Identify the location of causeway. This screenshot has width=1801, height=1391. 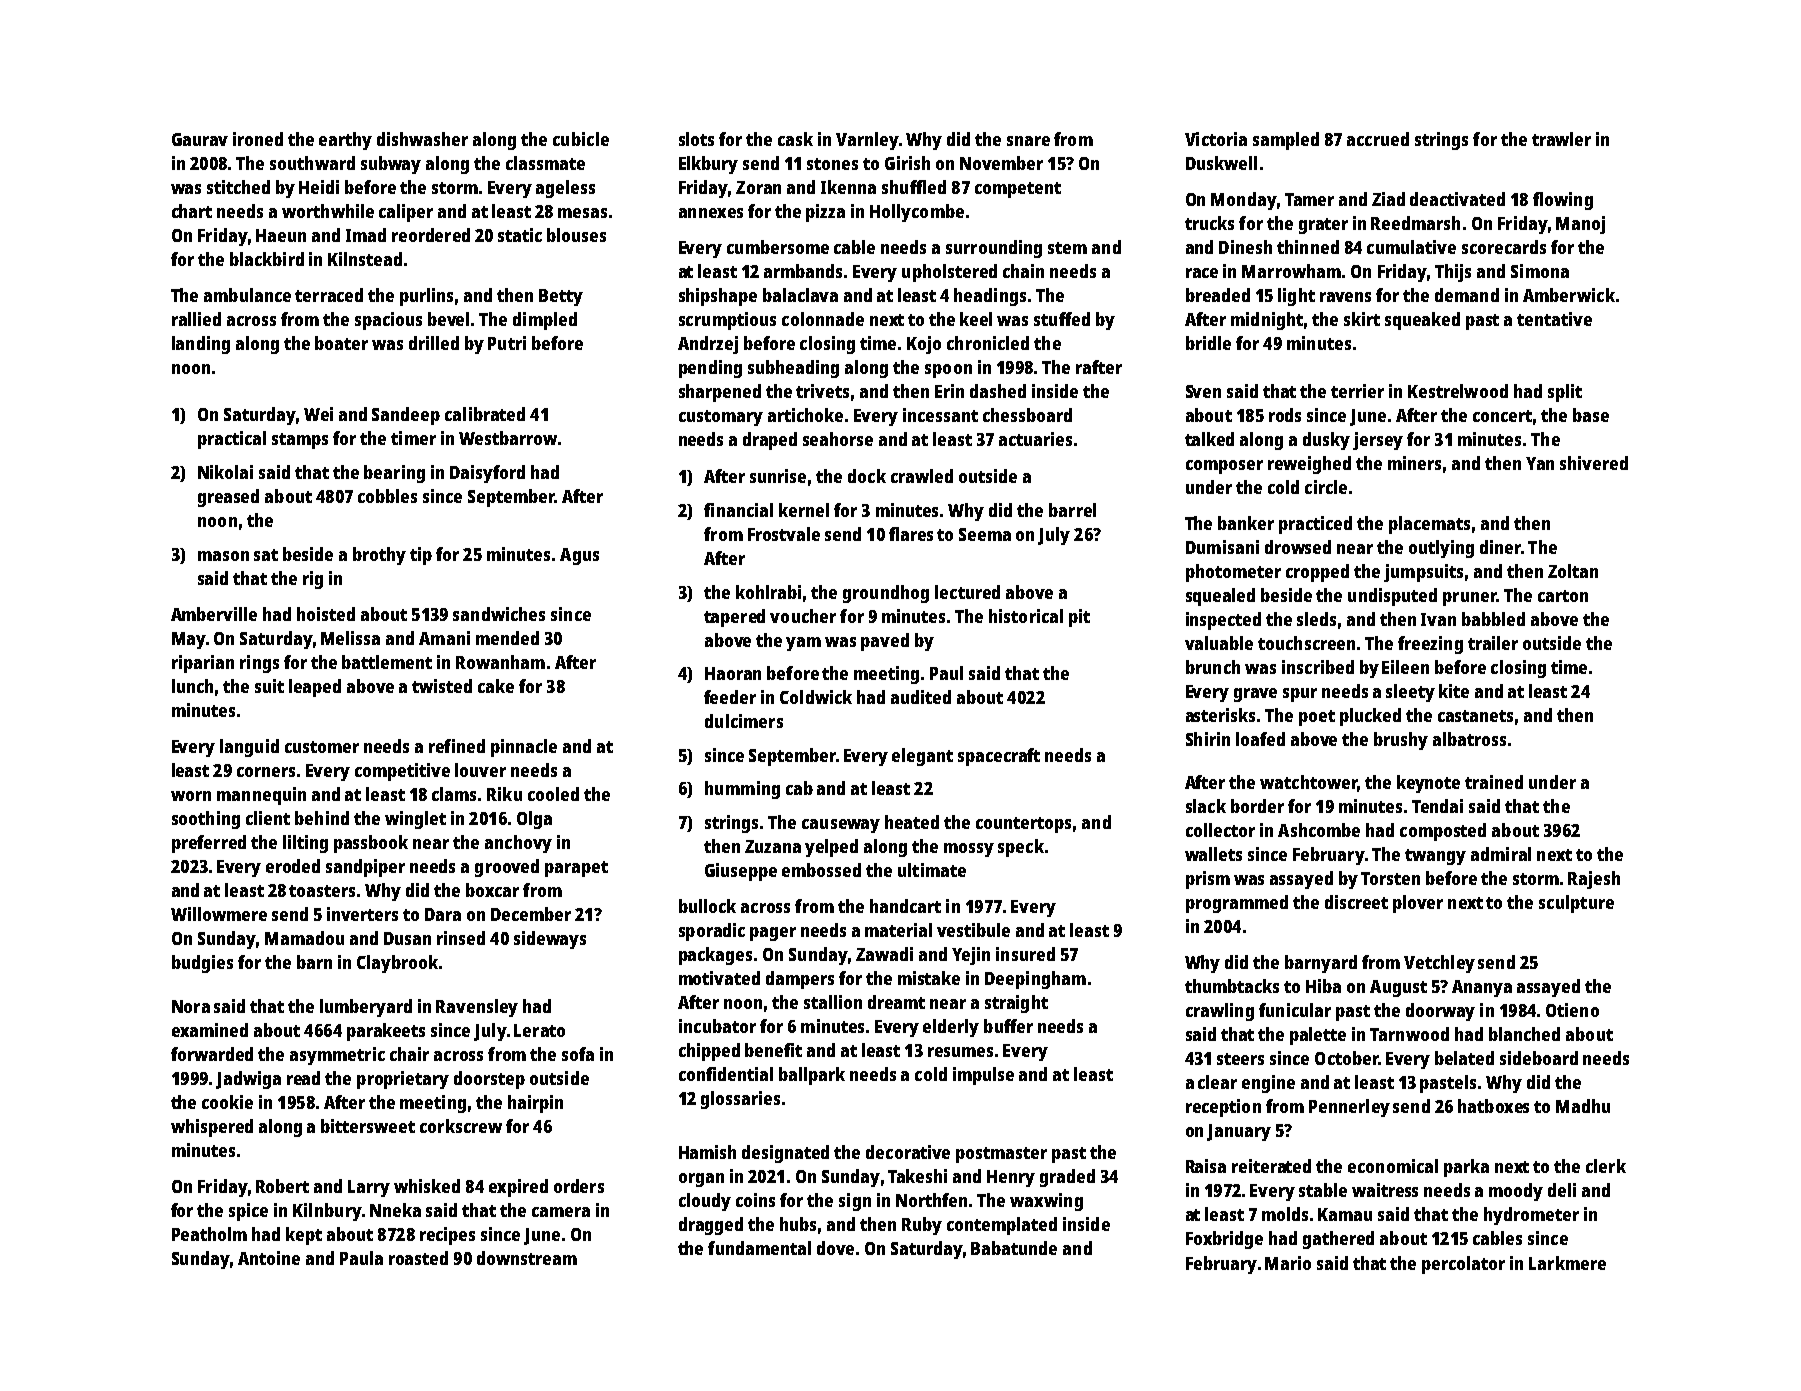
(841, 826).
